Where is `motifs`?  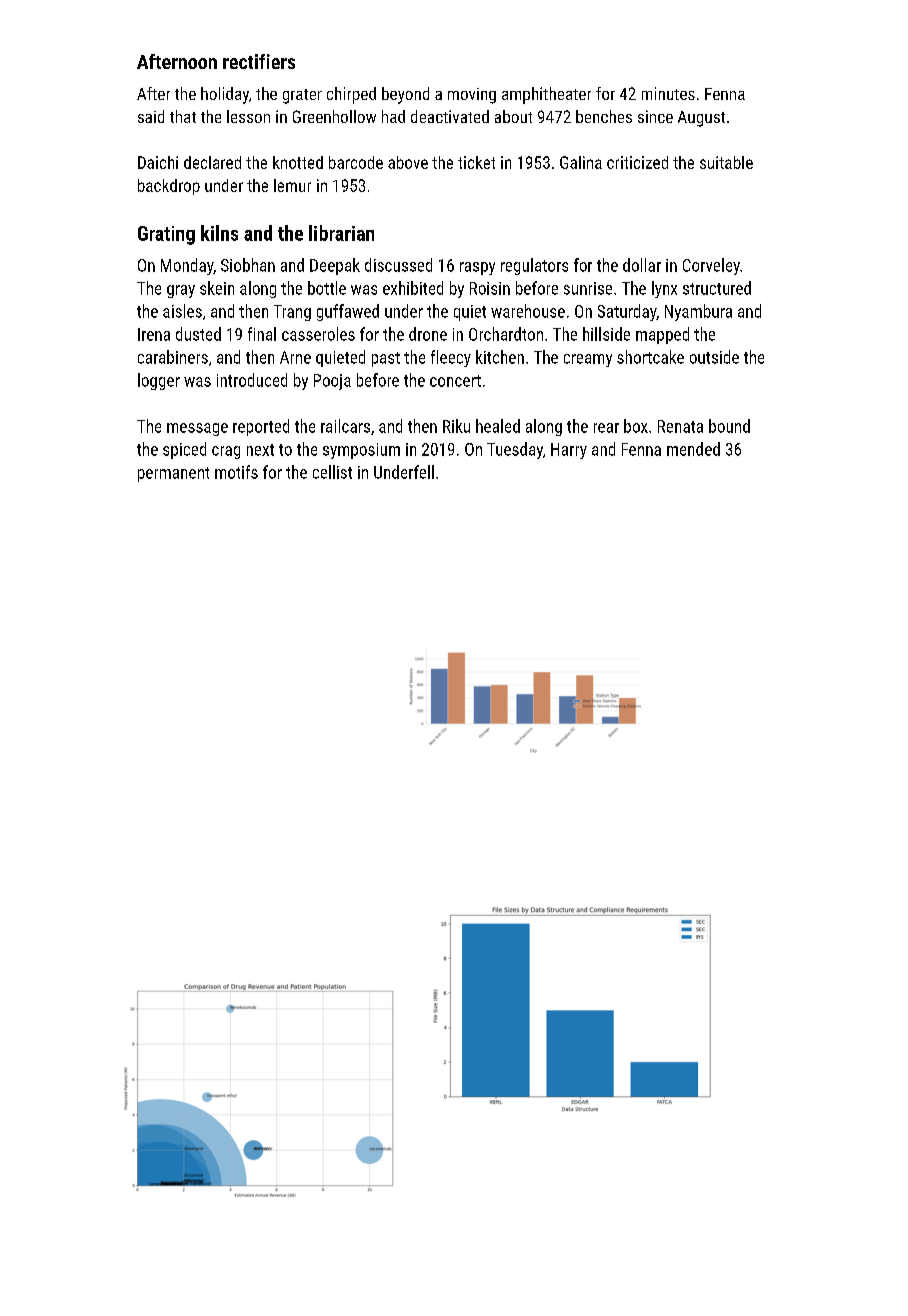 motifs is located at coordinates (236, 472).
